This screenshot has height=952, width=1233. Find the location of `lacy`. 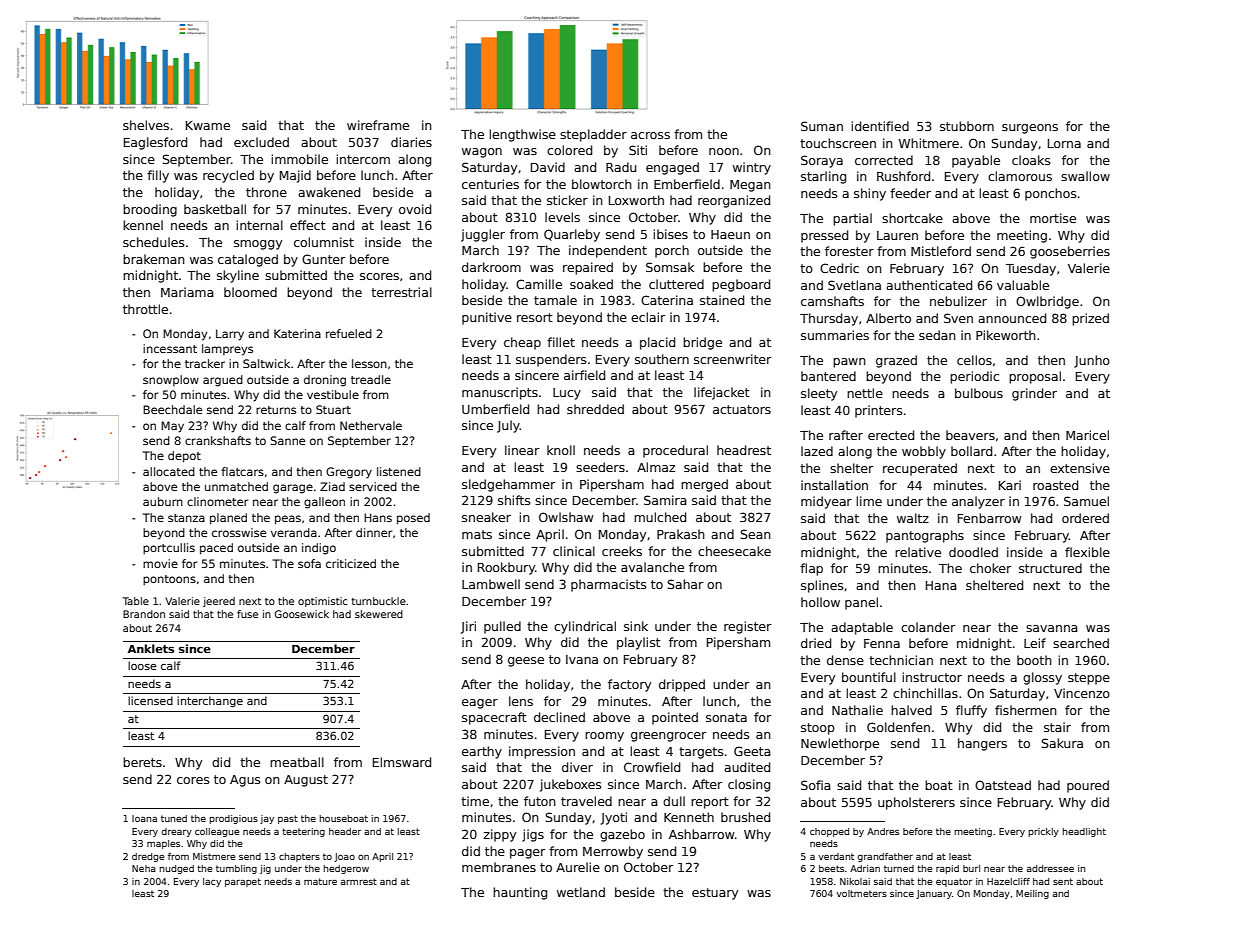

lacy is located at coordinates (212, 882).
